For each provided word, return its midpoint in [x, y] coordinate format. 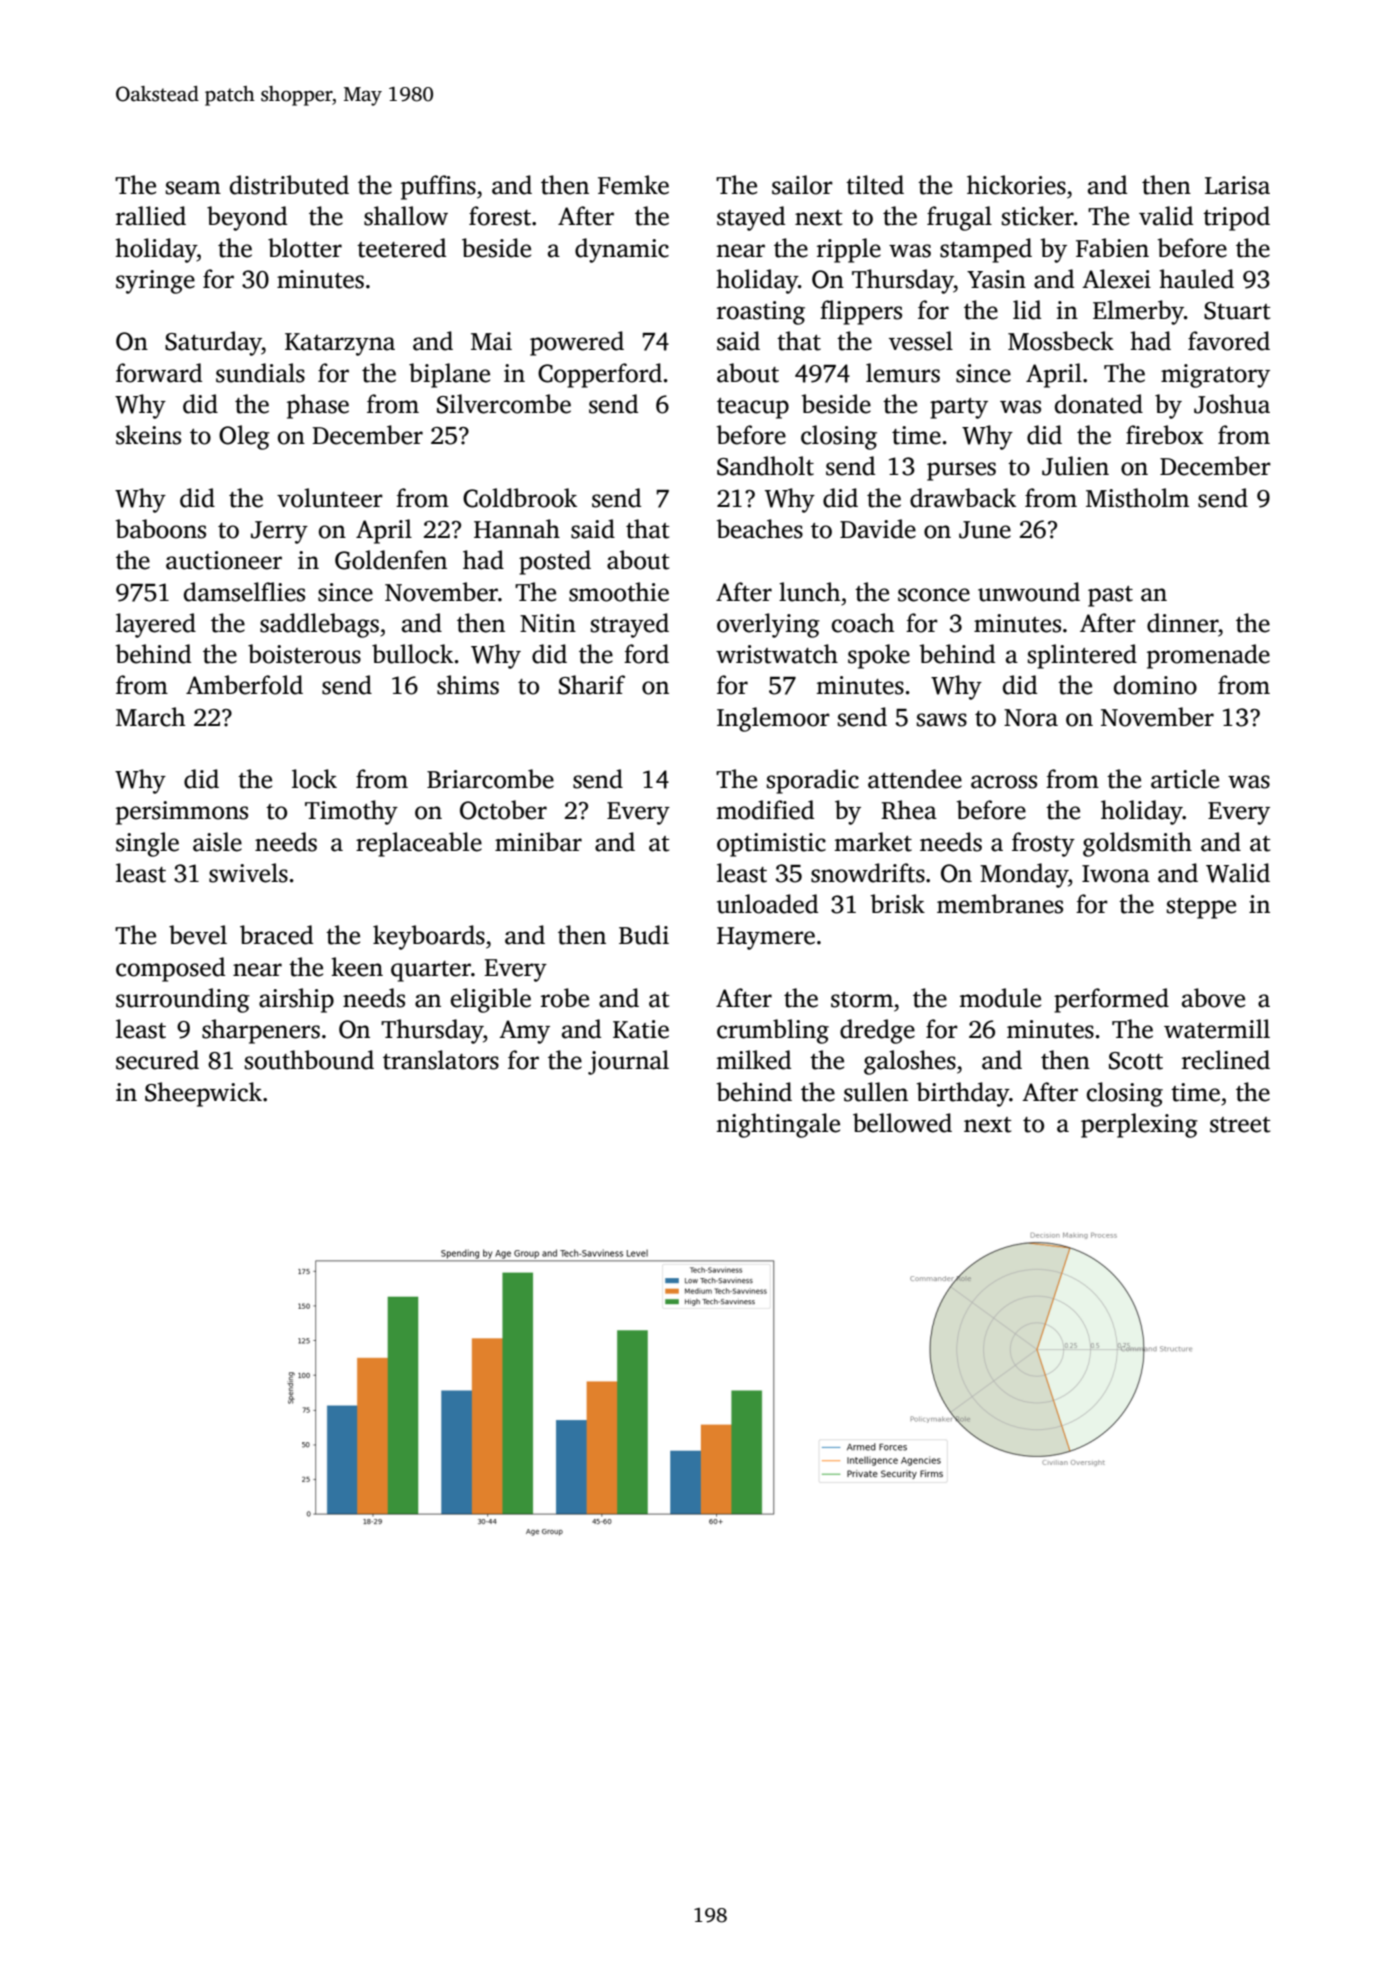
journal [628, 1062]
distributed [289, 185]
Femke [633, 185]
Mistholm [1137, 498]
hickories [1016, 185]
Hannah [517, 529]
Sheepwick [203, 1094]
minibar [538, 842]
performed [1111, 1000]
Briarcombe [490, 779]
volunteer [330, 498]
